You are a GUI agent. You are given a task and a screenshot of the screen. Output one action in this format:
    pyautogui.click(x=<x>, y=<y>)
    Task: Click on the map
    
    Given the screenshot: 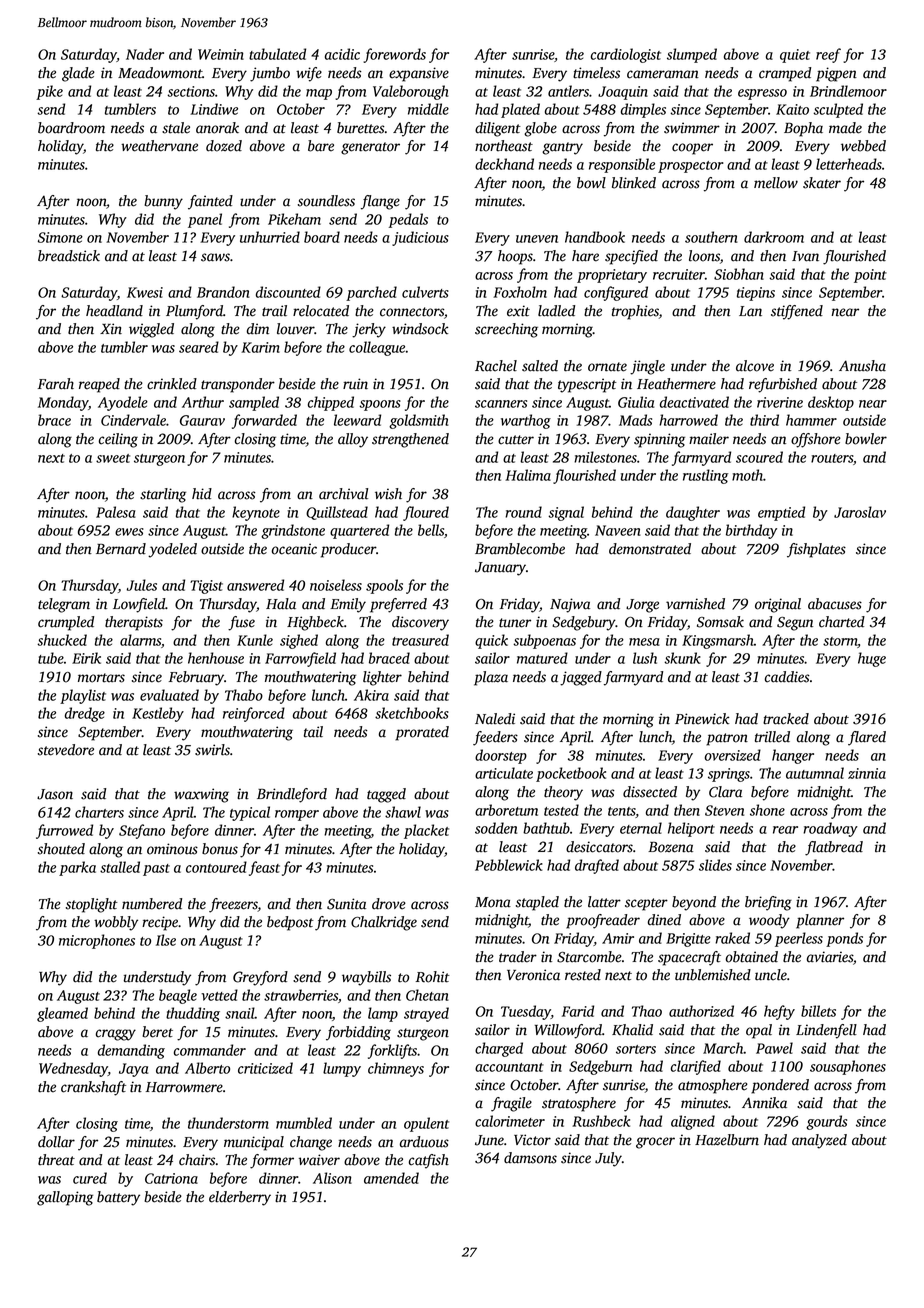 What is the action you would take?
    pyautogui.click(x=319, y=94)
